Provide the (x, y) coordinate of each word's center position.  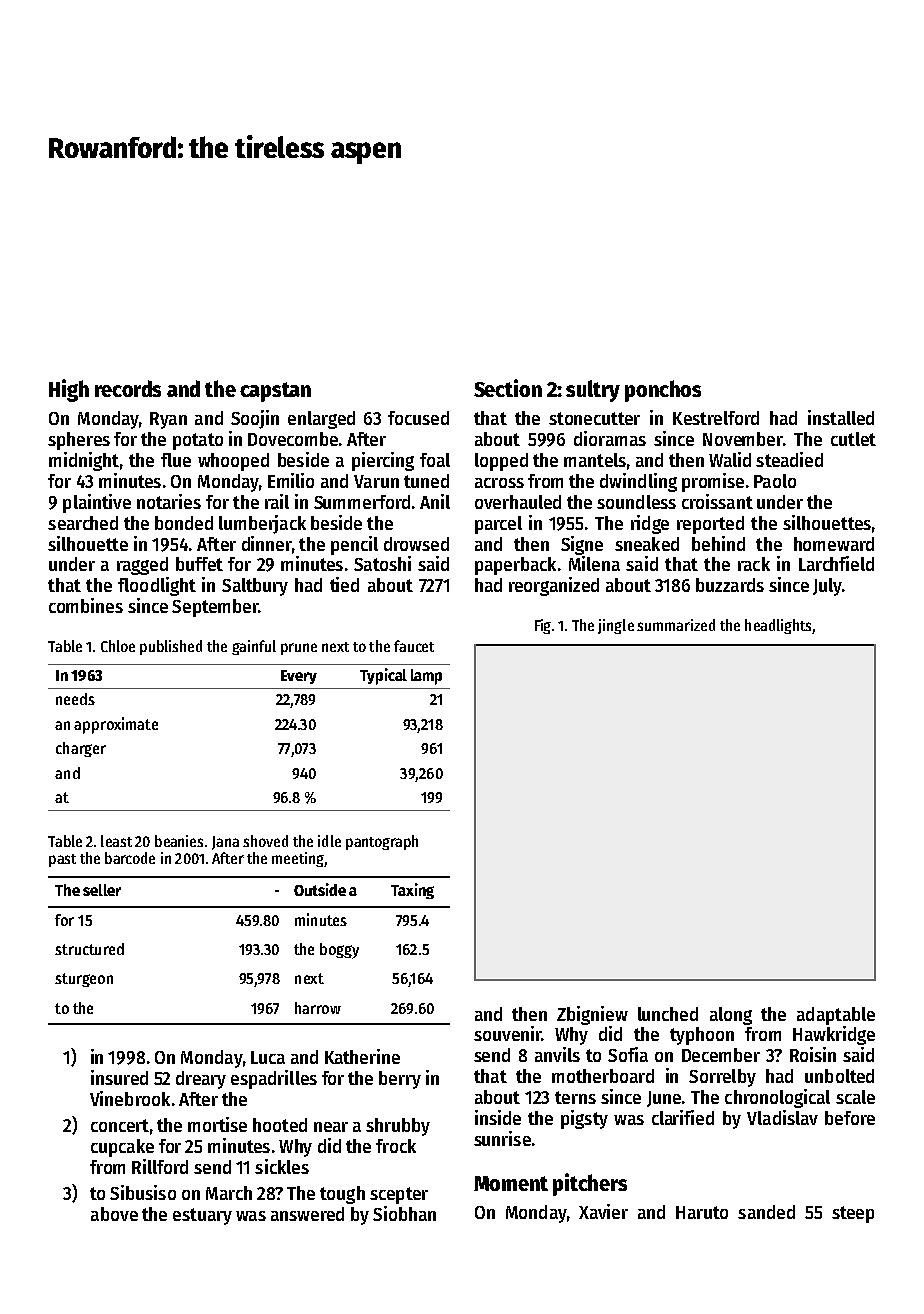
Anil (435, 501)
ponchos (663, 391)
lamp (426, 677)
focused (418, 418)
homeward (834, 544)
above (114, 1214)
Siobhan (404, 1213)
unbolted (839, 1076)
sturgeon (84, 980)
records (128, 388)
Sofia (628, 1054)
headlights (778, 626)
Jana (225, 843)
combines (86, 605)
